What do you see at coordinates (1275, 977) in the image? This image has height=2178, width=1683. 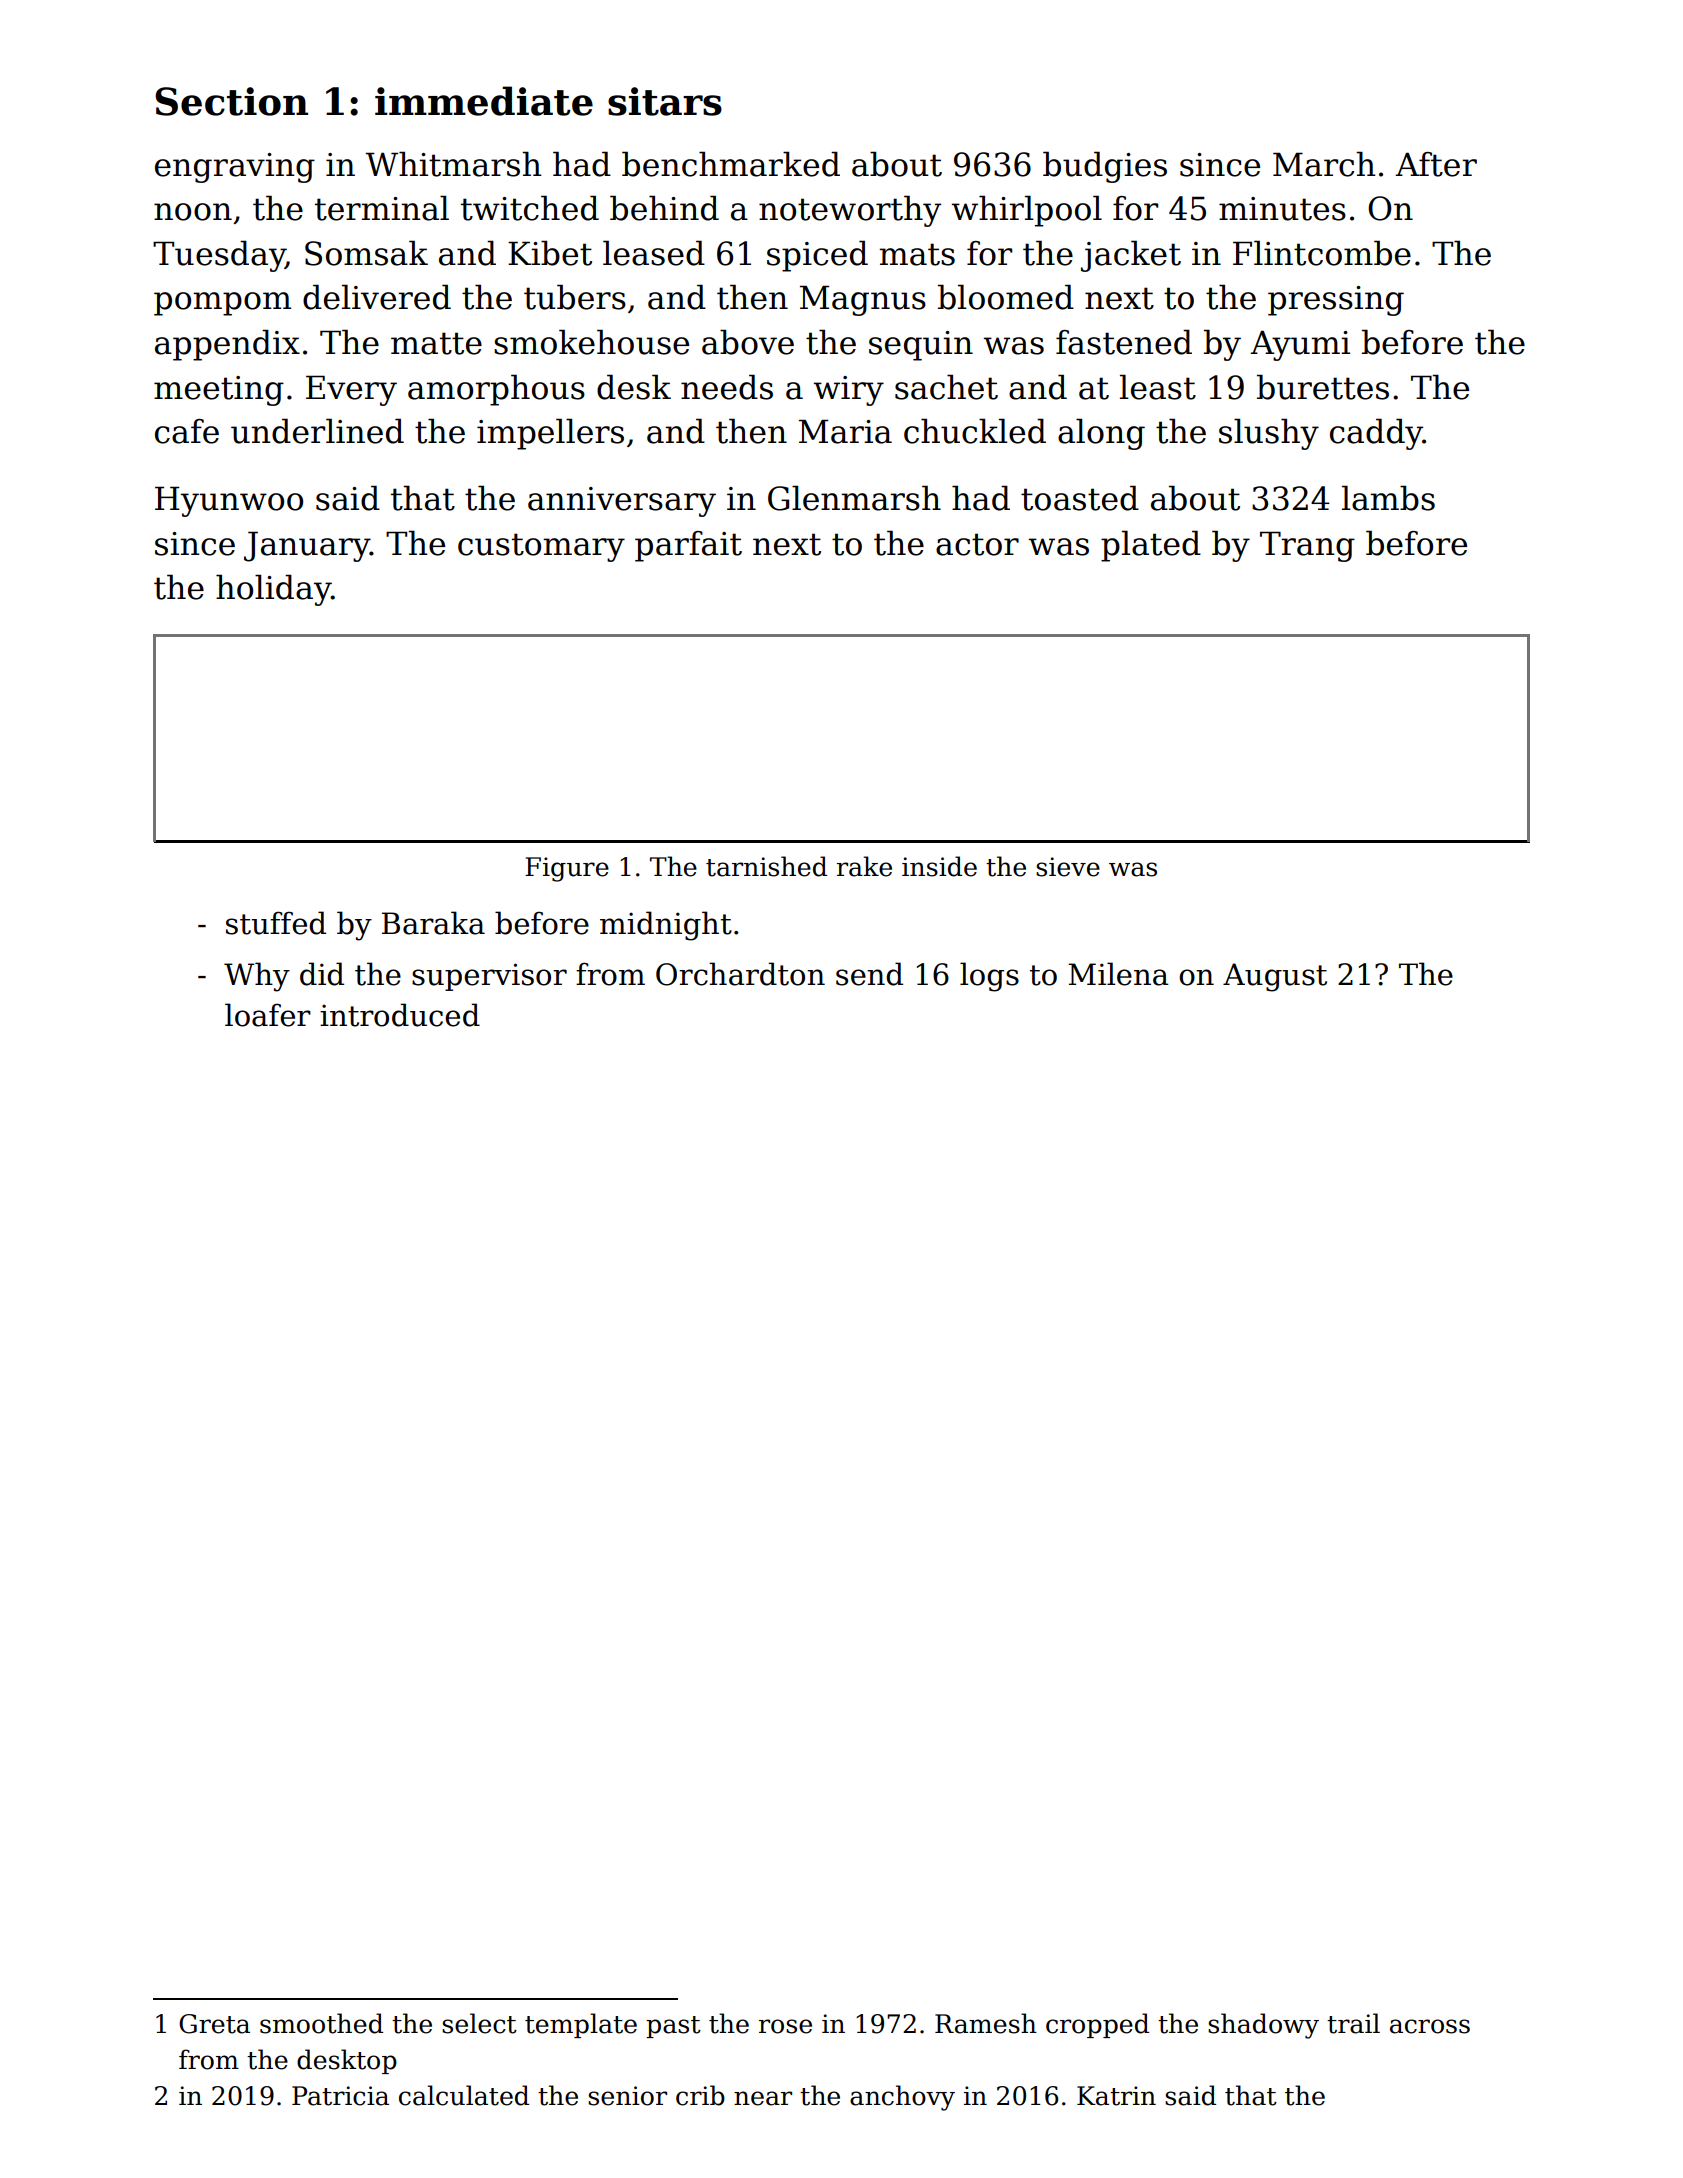 I see `August` at bounding box center [1275, 977].
